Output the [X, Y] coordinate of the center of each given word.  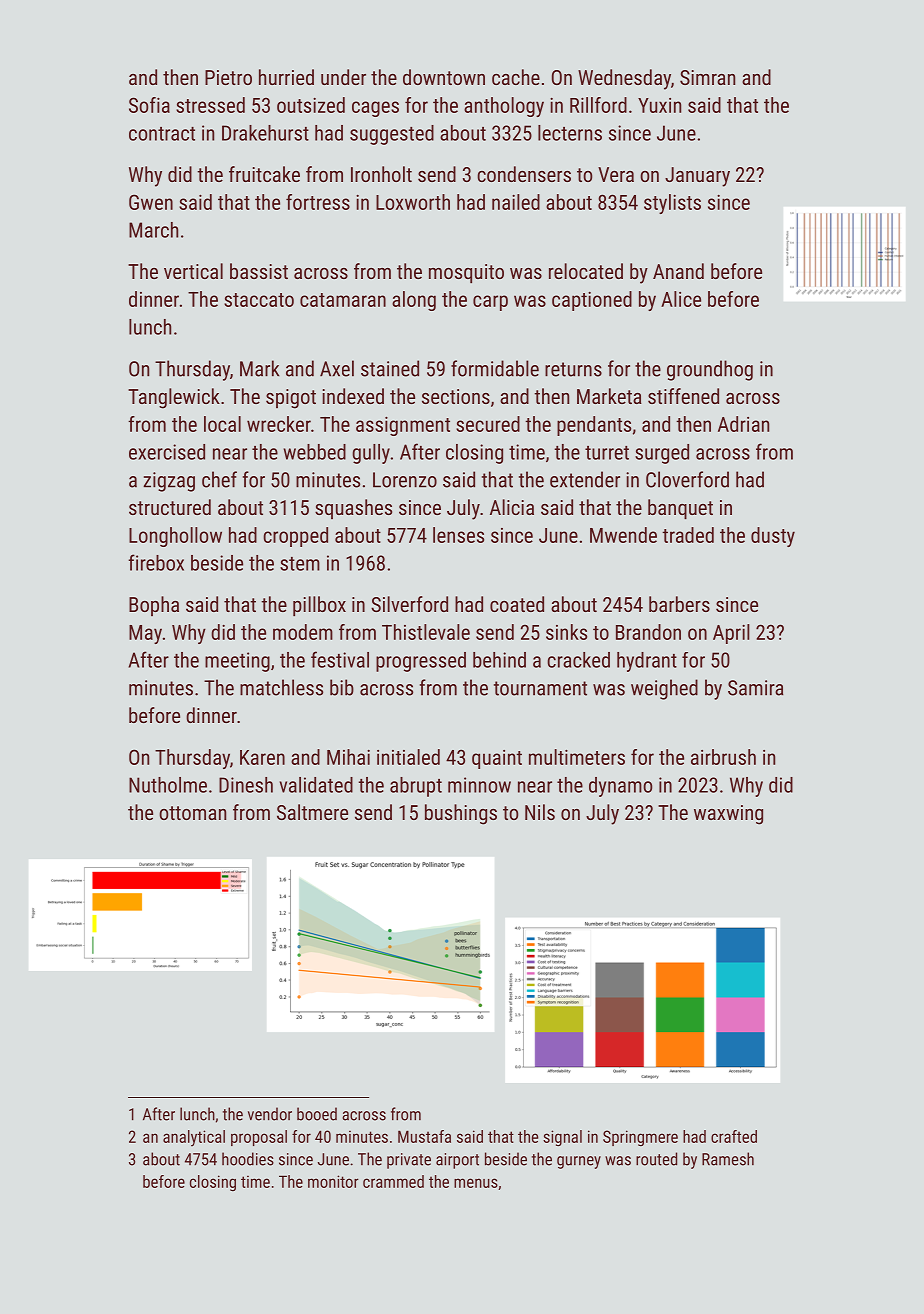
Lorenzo [405, 480]
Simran [707, 77]
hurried [286, 77]
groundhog [710, 370]
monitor [333, 1181]
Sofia [149, 105]
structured [170, 507]
